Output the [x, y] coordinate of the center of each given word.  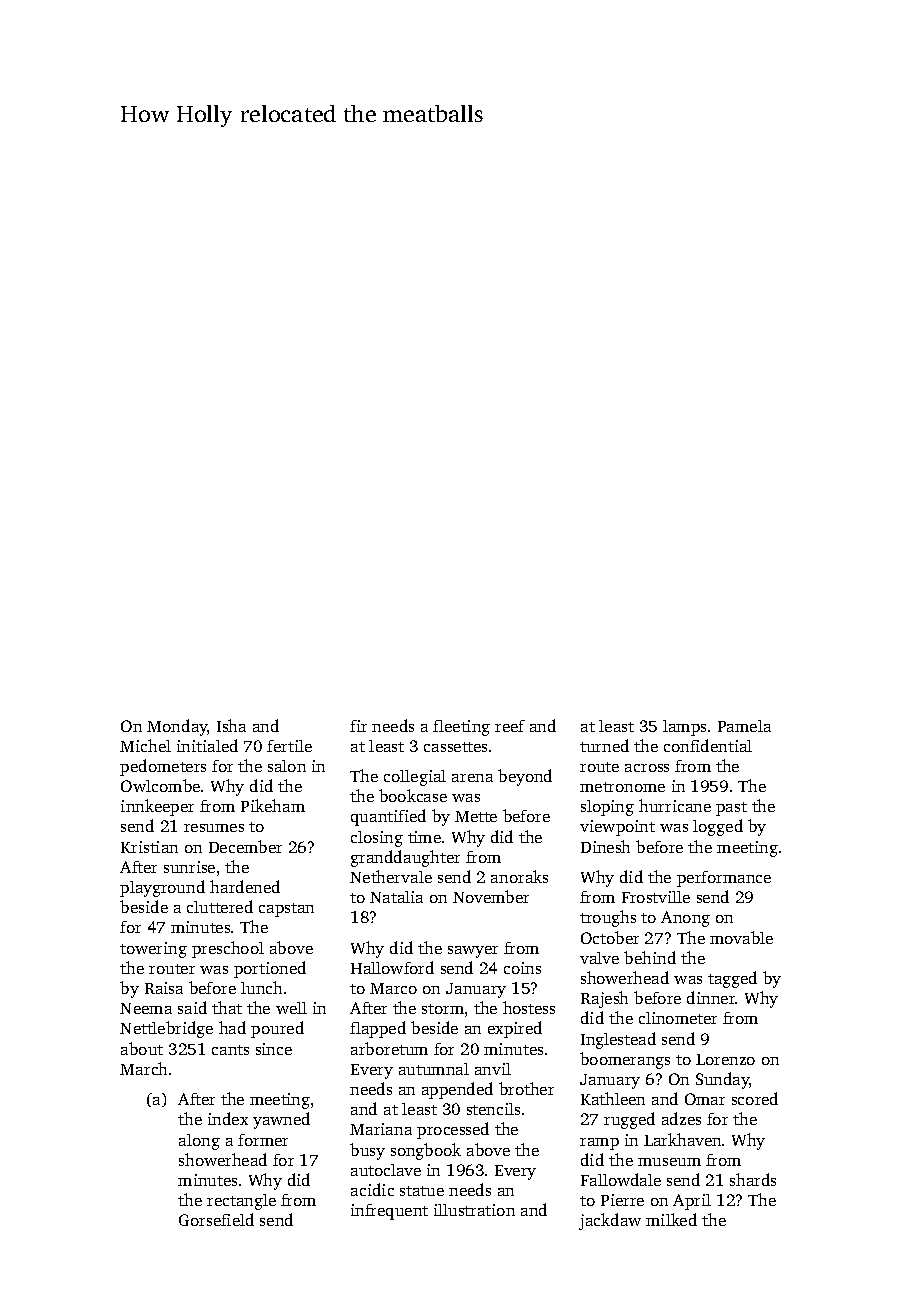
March [143, 1068]
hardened [245, 886]
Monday [177, 727]
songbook [426, 1151]
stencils [493, 1109]
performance [724, 879]
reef [510, 726]
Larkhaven [682, 1139]
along [199, 1142]
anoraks [519, 876]
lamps [684, 728]
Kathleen [613, 1098]
